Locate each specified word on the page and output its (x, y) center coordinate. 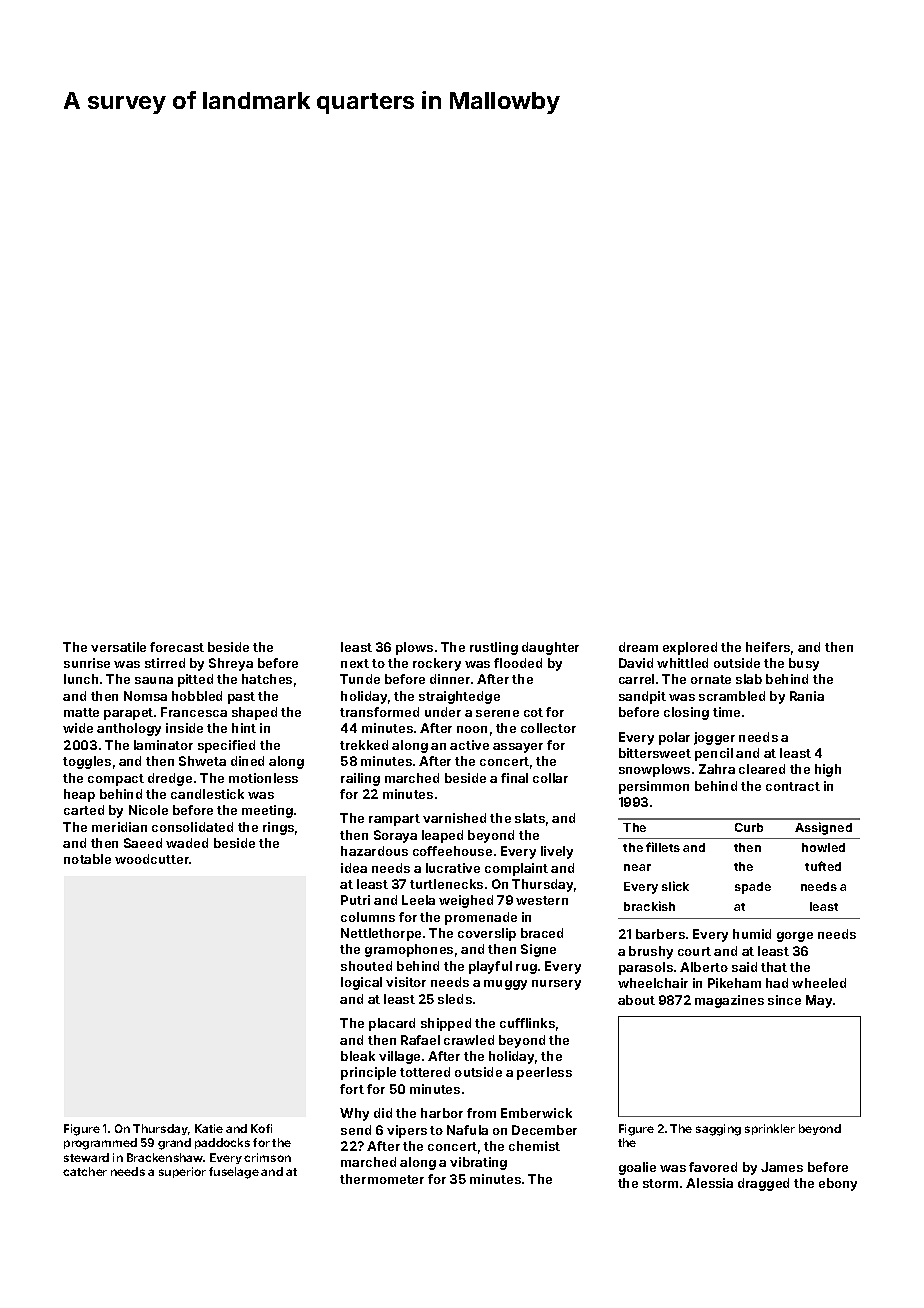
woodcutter (152, 859)
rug (526, 969)
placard (392, 1024)
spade (753, 888)
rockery (437, 664)
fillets (663, 847)
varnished (454, 818)
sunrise (87, 663)
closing (686, 713)
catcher (85, 1171)
